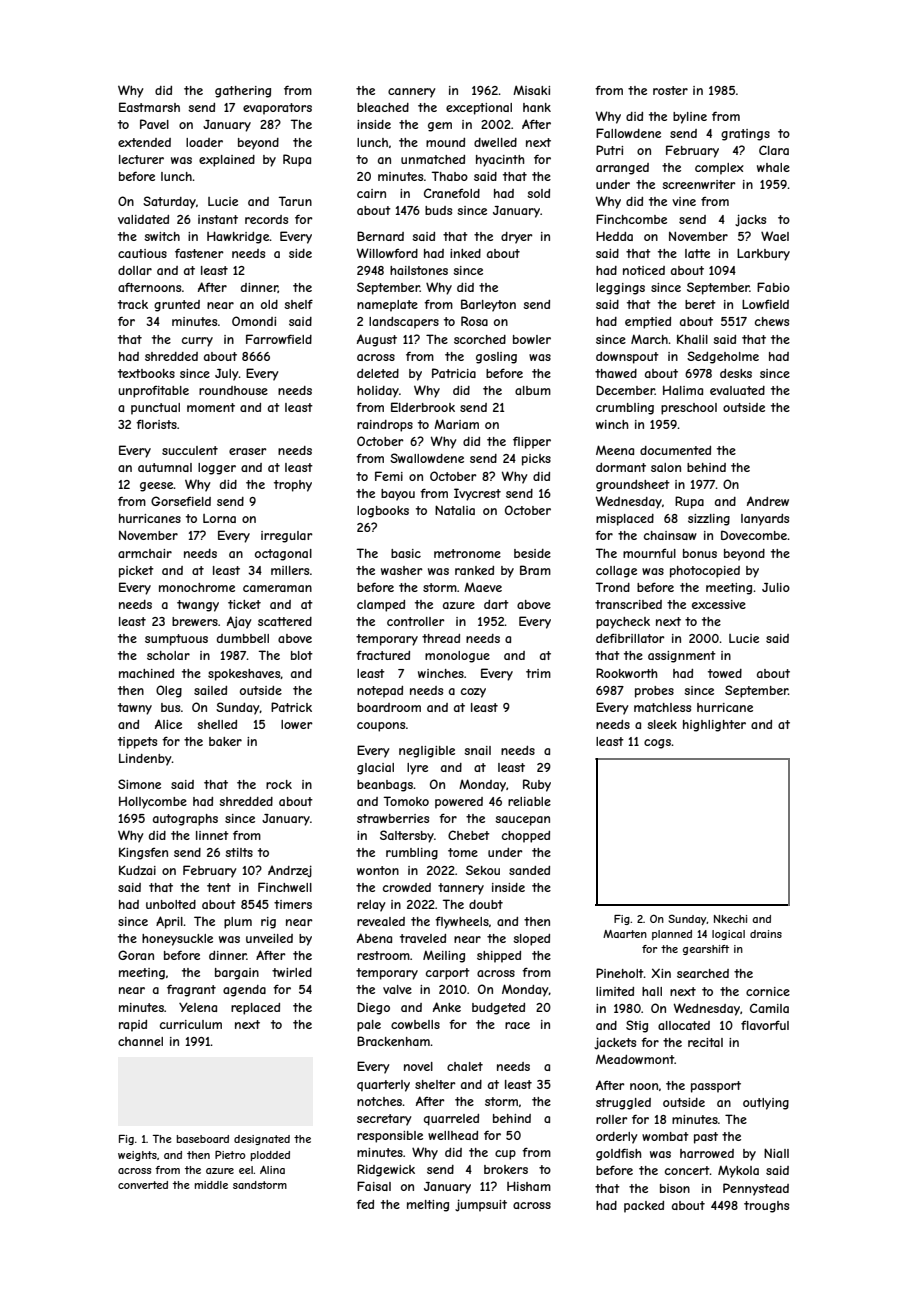 The image size is (908, 1316). What do you see at coordinates (627, 673) in the image?
I see `Rookworth` at bounding box center [627, 673].
